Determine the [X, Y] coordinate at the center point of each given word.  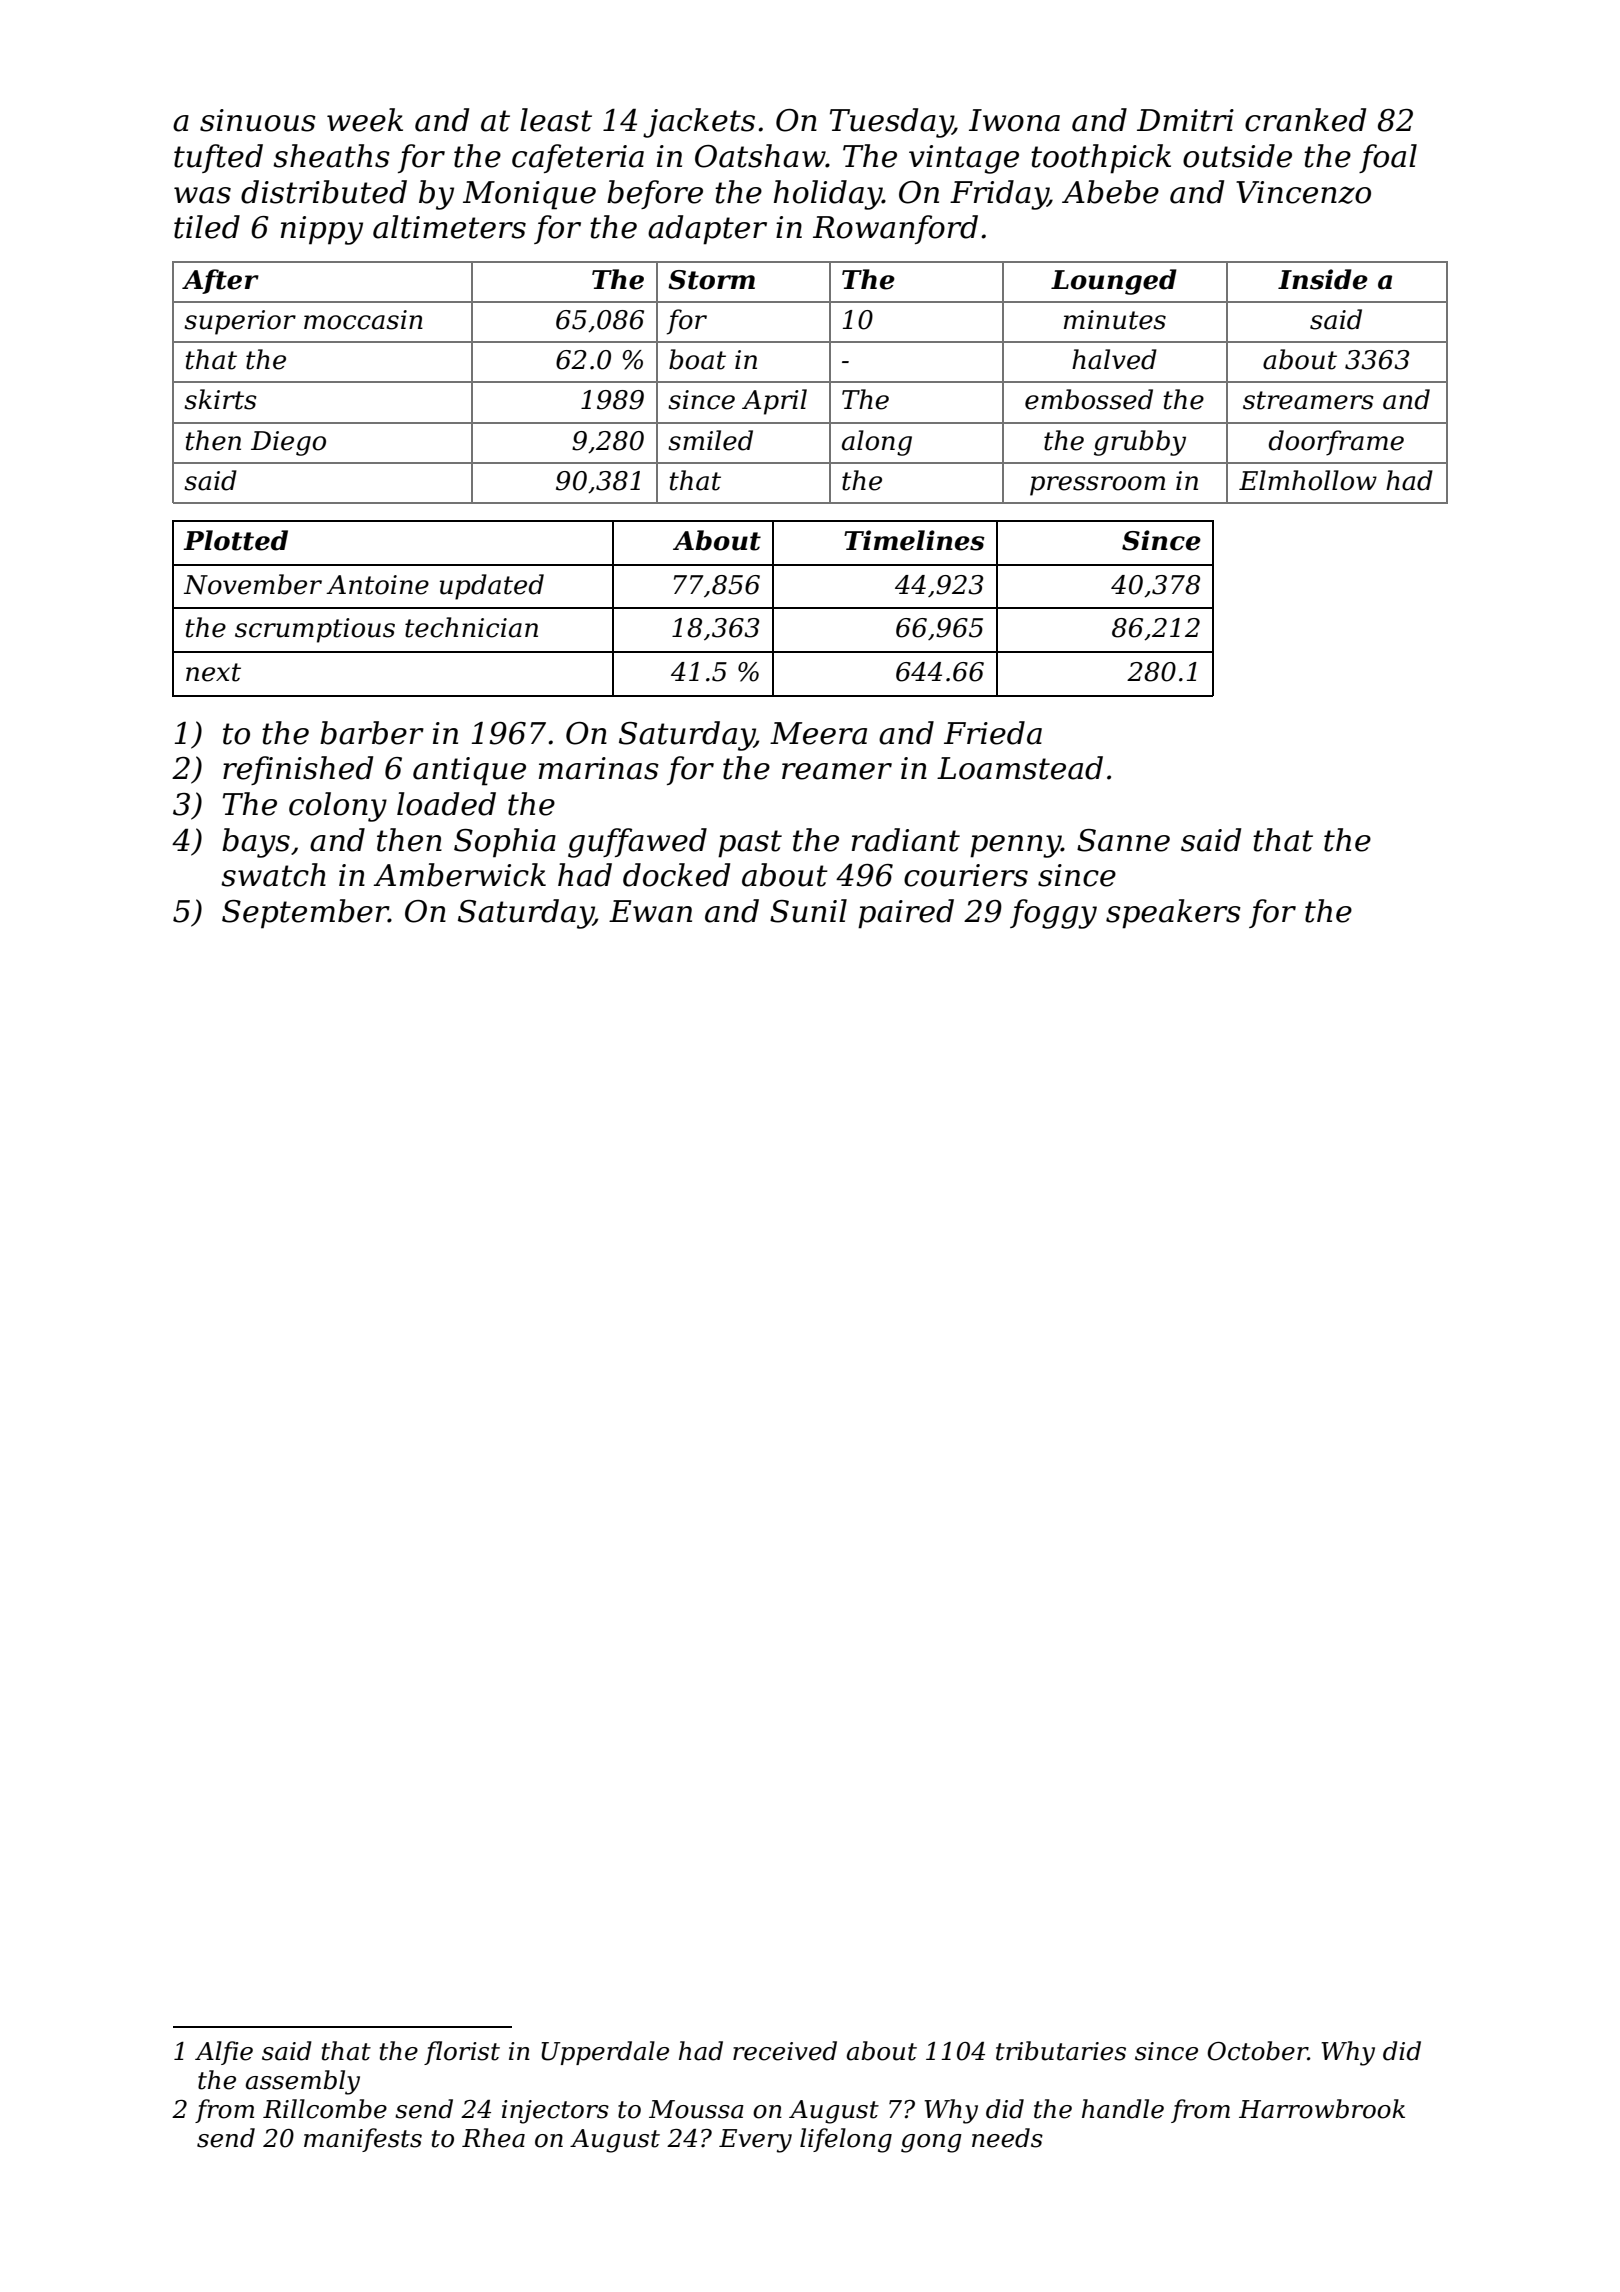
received [785, 2051]
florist [462, 2053]
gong [931, 2143]
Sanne [1123, 840]
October [1257, 2051]
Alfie [224, 2053]
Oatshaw [760, 156]
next [213, 672]
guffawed [637, 843]
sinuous [258, 120]
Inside [1323, 279]
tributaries [1061, 2051]
